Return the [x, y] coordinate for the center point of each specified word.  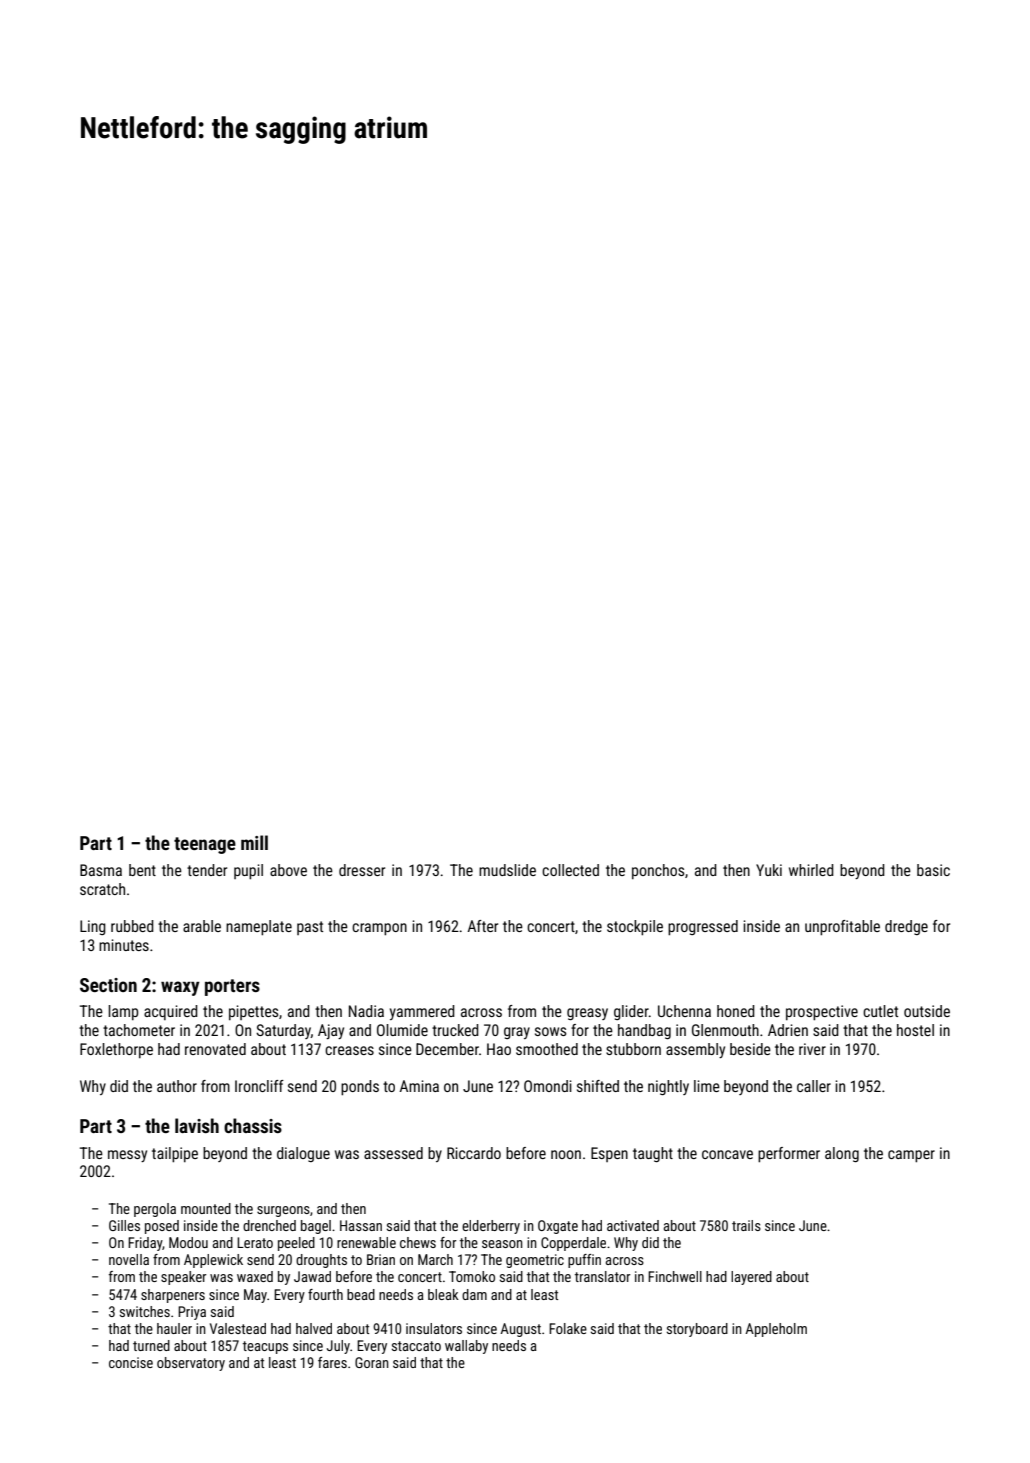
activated [633, 1225]
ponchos [658, 871]
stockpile [635, 928]
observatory [191, 1364]
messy [127, 1156]
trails [746, 1225]
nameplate [259, 928]
